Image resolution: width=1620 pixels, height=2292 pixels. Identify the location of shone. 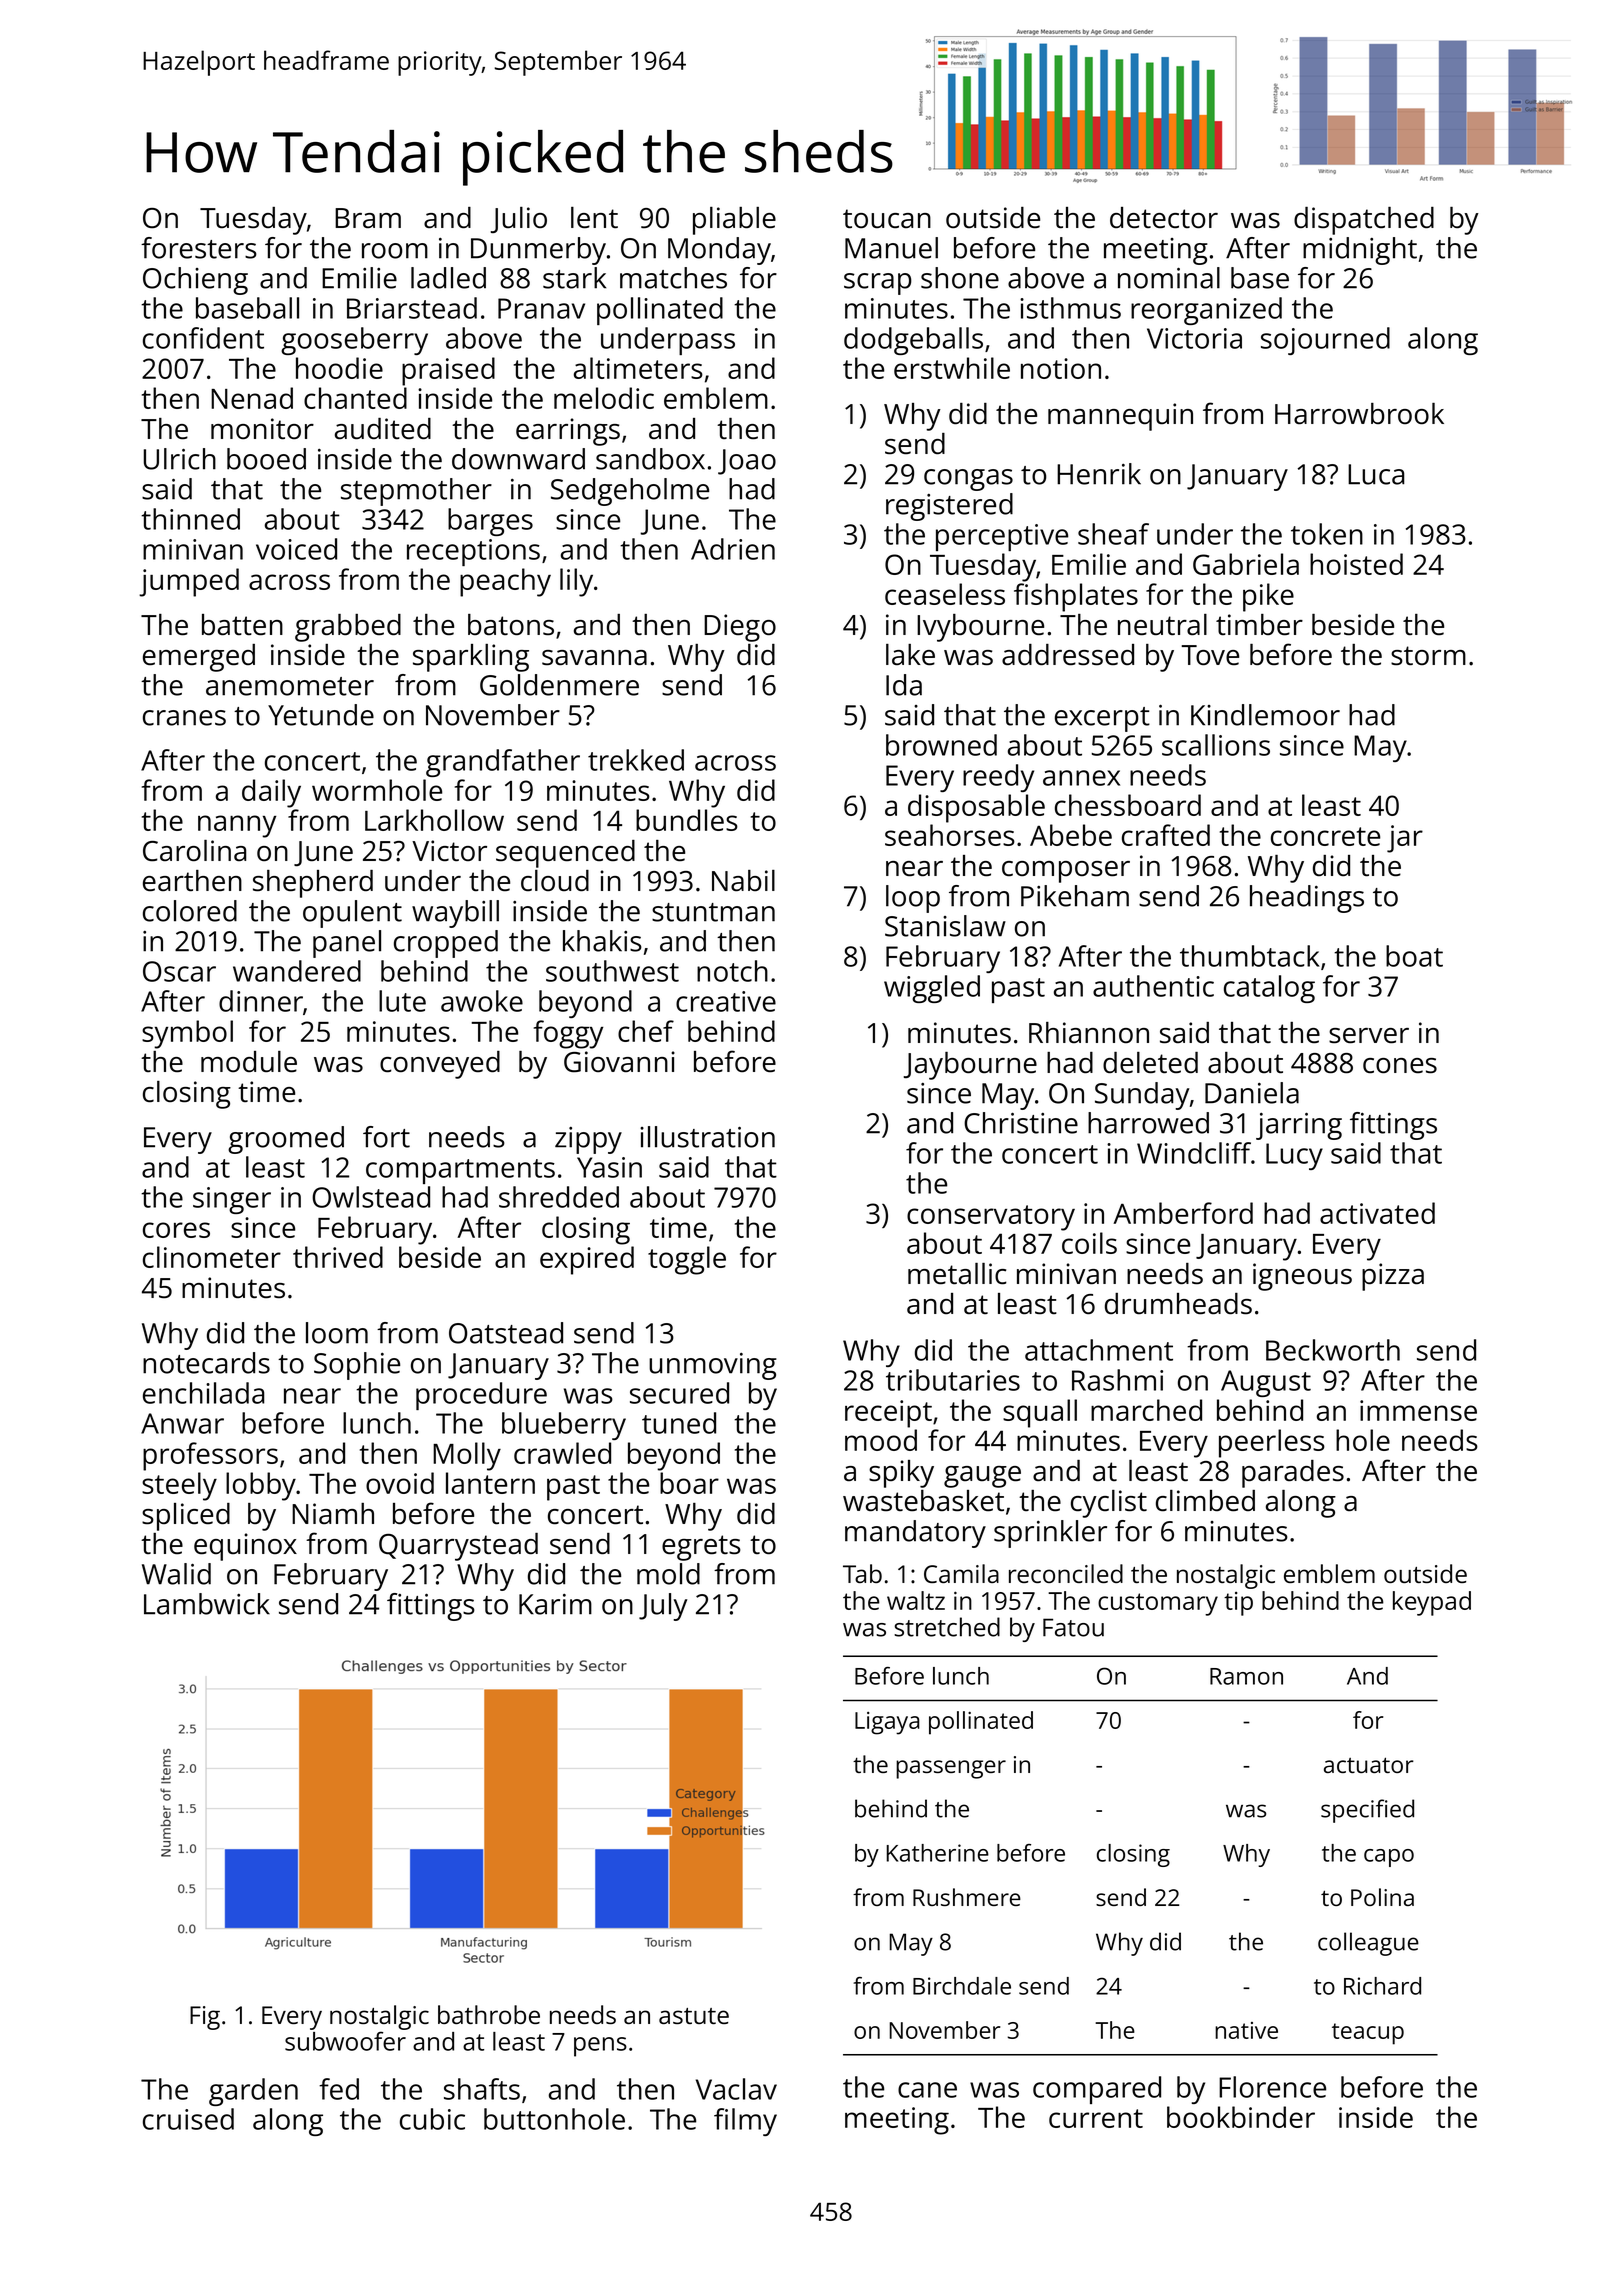
(960, 278).
